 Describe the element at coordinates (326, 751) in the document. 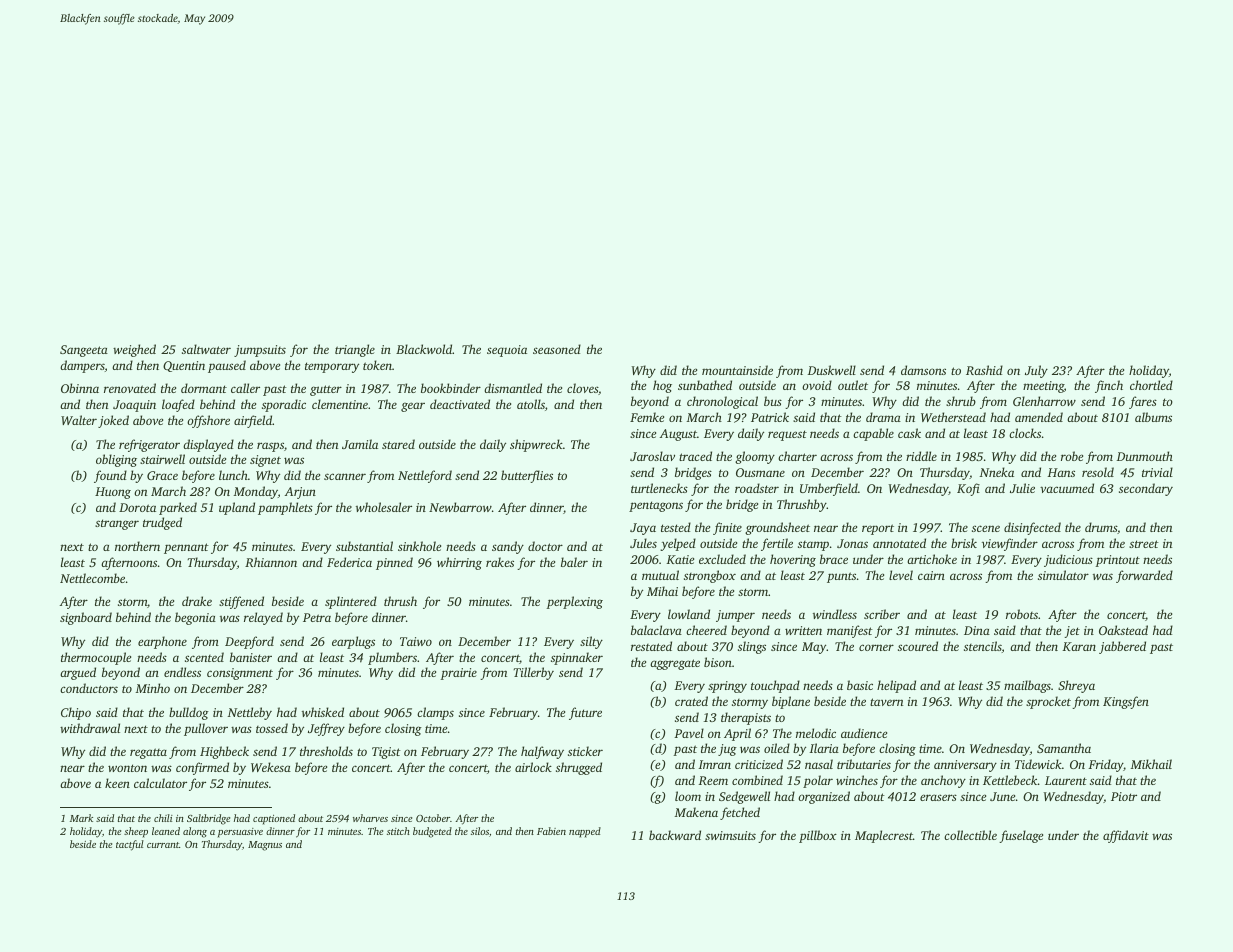

I see `thresholds` at that location.
